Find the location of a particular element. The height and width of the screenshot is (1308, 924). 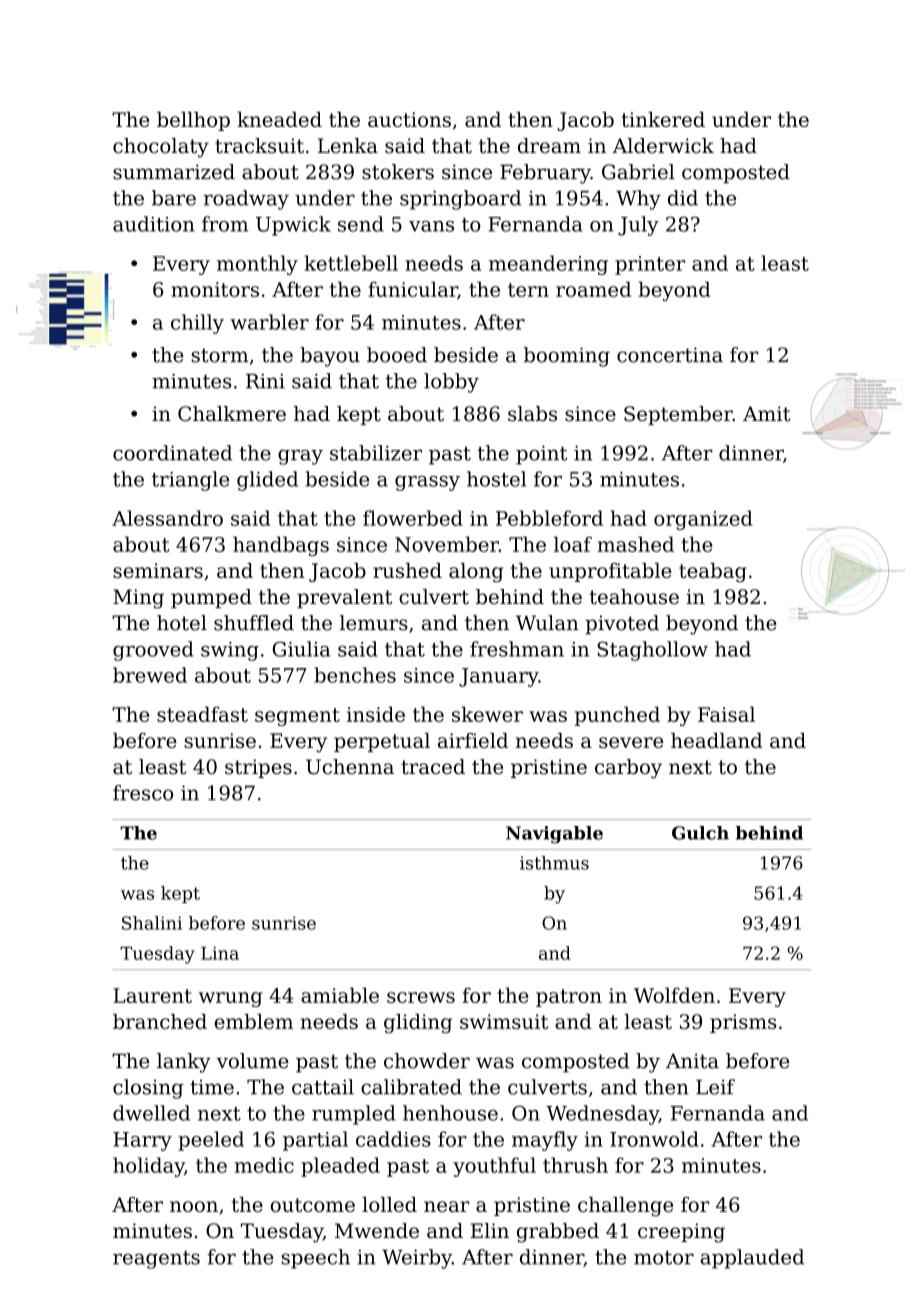

headland is located at coordinates (716, 740).
